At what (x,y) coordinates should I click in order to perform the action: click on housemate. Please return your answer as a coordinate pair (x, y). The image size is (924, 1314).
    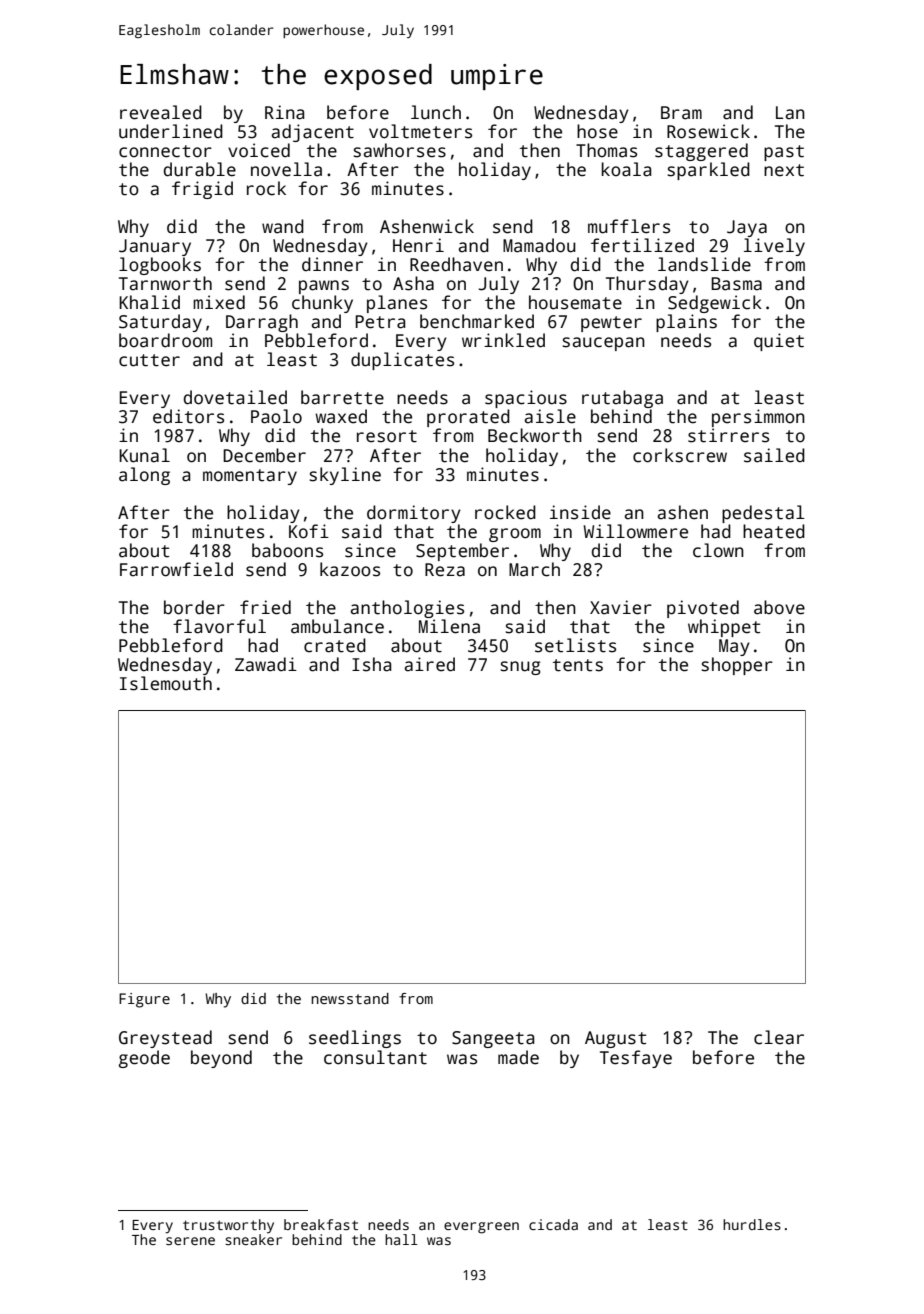
    Looking at the image, I should click on (575, 302).
